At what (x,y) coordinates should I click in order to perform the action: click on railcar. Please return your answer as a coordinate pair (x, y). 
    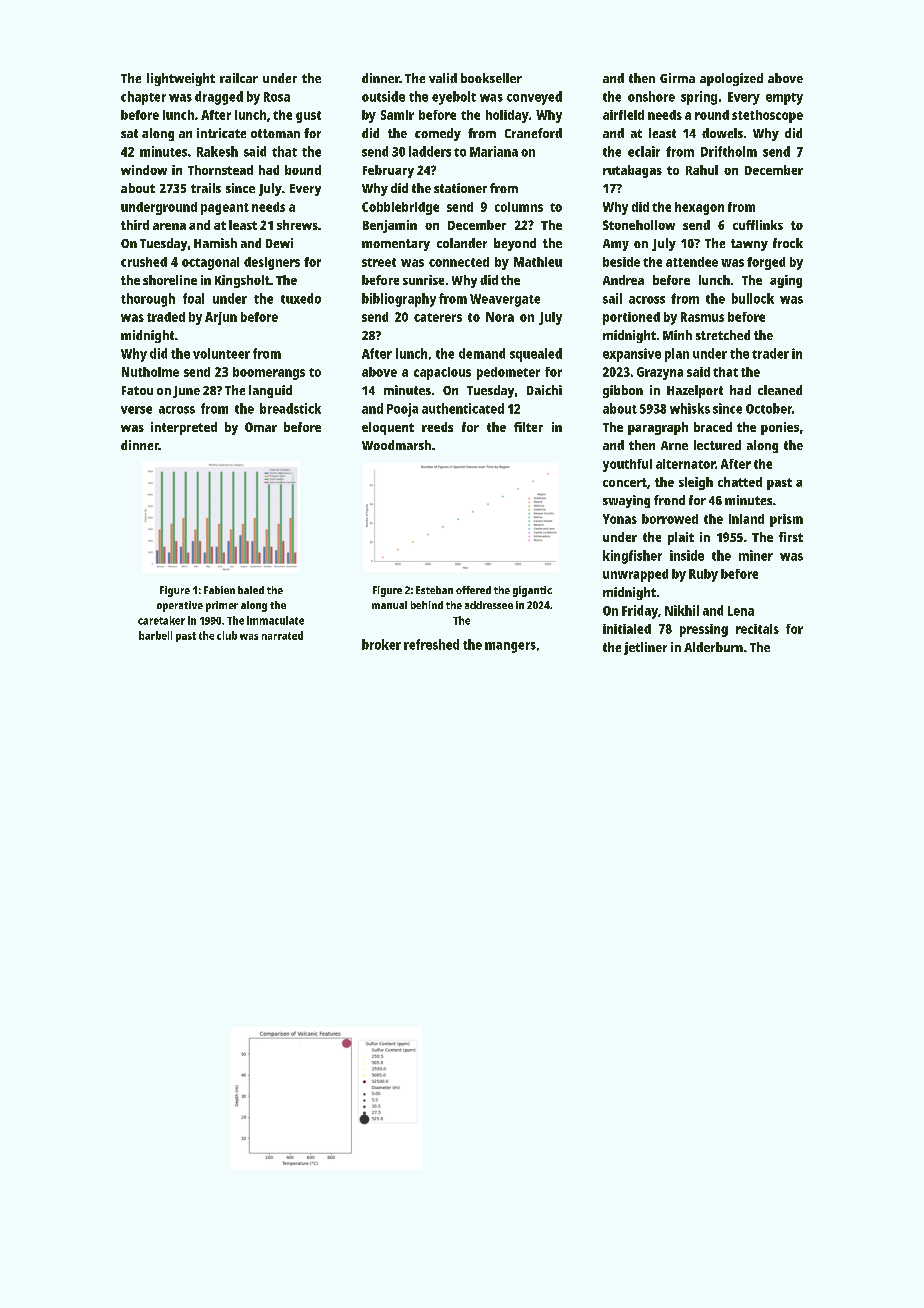
    Looking at the image, I should click on (239, 78).
